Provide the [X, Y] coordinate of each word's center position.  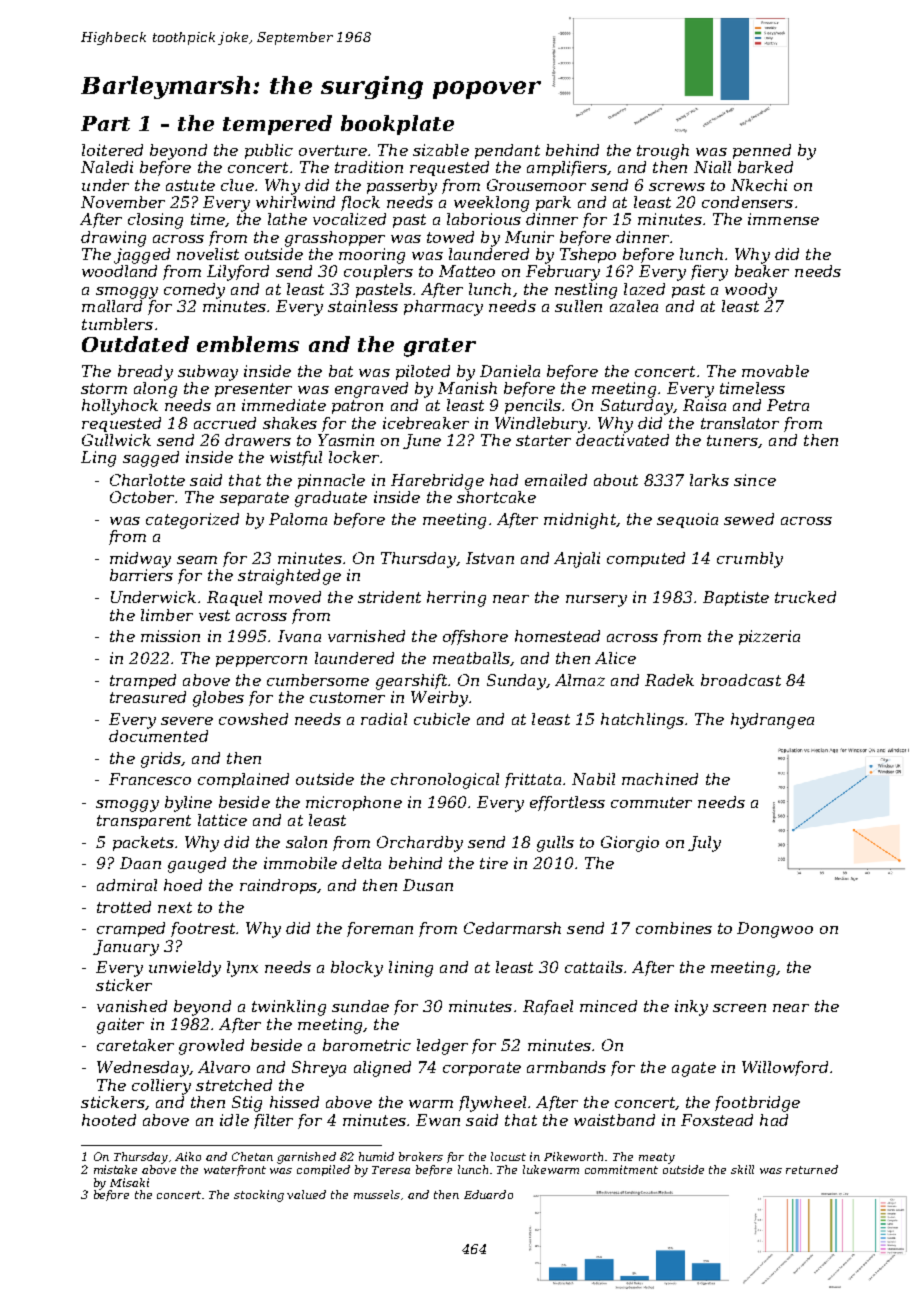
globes [218, 699]
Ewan [438, 1120]
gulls [555, 844]
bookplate [397, 125]
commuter [651, 802]
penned [762, 151]
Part [105, 123]
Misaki [129, 1182]
